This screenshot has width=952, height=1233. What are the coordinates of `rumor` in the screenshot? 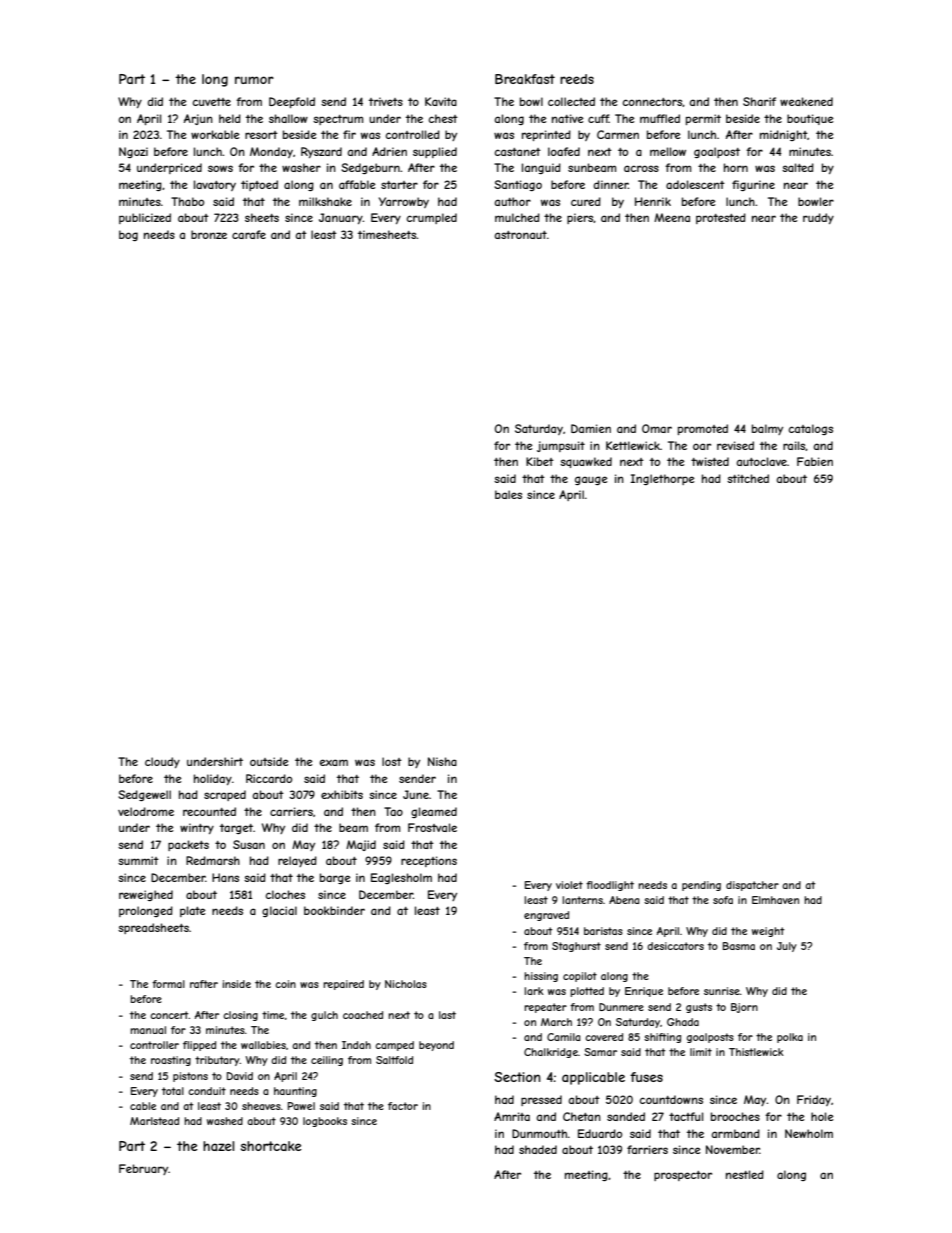 It's located at (254, 80).
